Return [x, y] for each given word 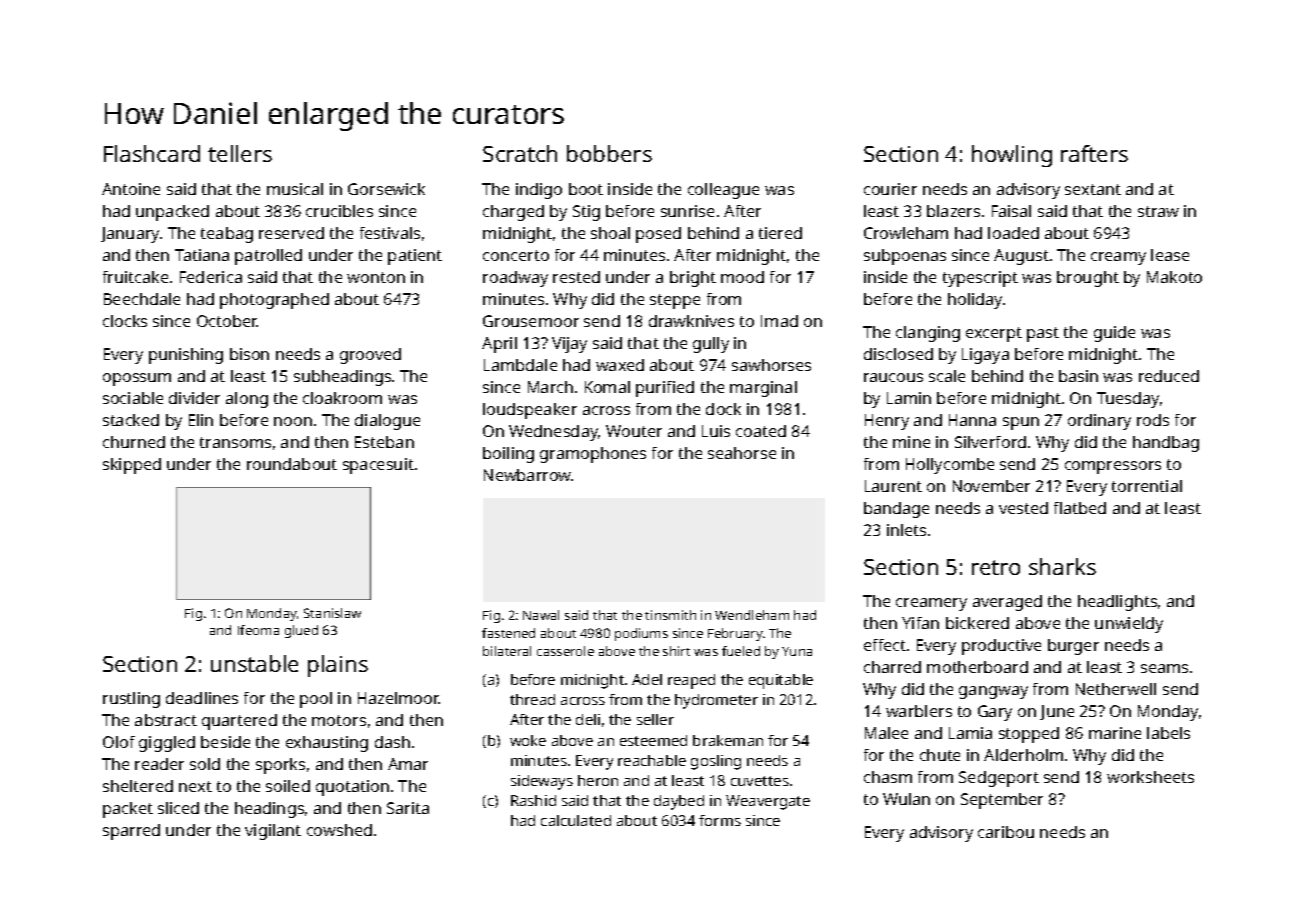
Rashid [533, 800]
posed [658, 235]
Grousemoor [531, 321]
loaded [1013, 233]
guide [1114, 334]
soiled [288, 786]
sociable [133, 398]
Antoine [131, 189]
